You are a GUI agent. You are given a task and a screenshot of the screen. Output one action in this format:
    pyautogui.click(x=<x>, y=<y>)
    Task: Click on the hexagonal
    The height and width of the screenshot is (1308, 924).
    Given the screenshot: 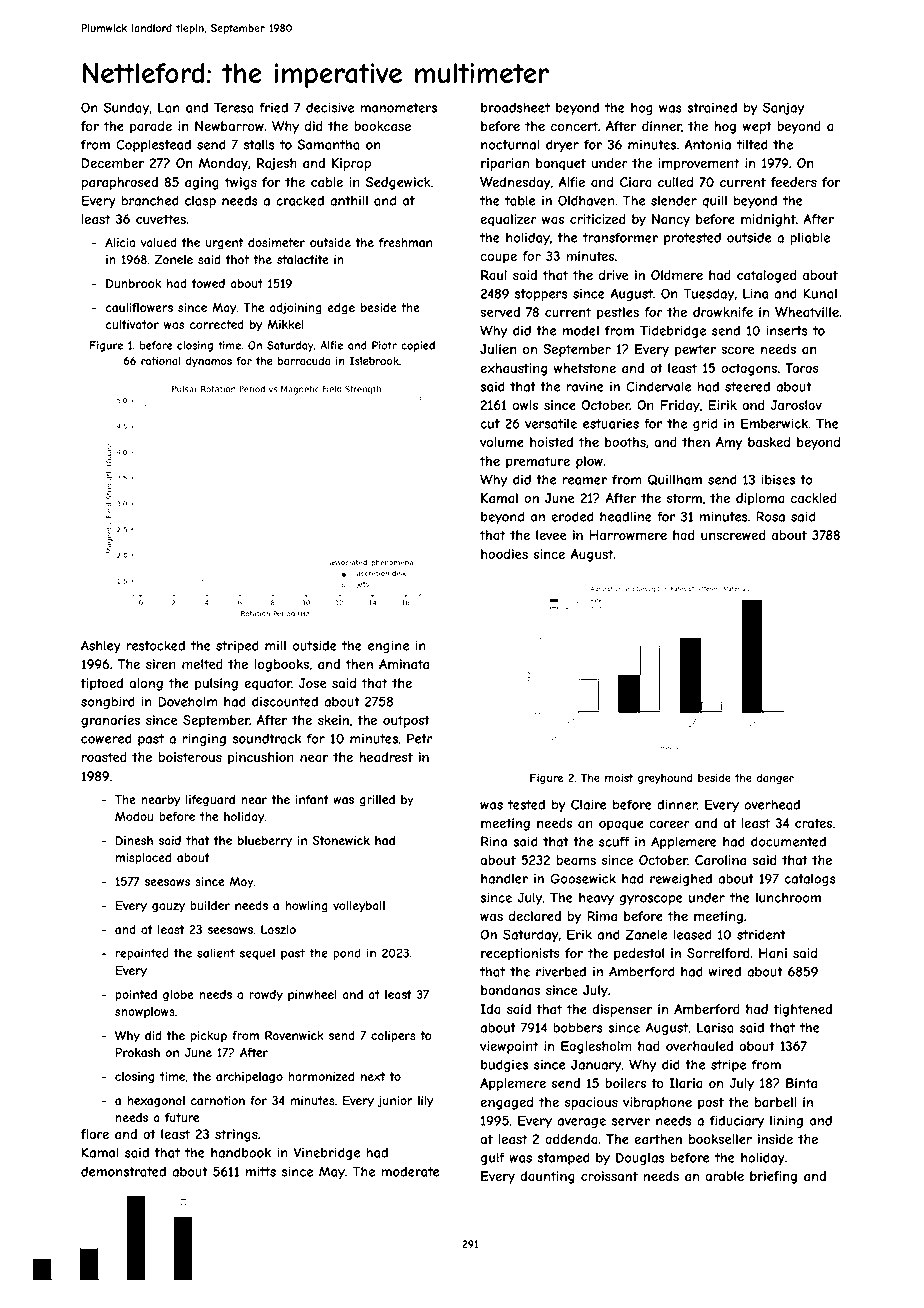 What is the action you would take?
    pyautogui.click(x=156, y=1102)
